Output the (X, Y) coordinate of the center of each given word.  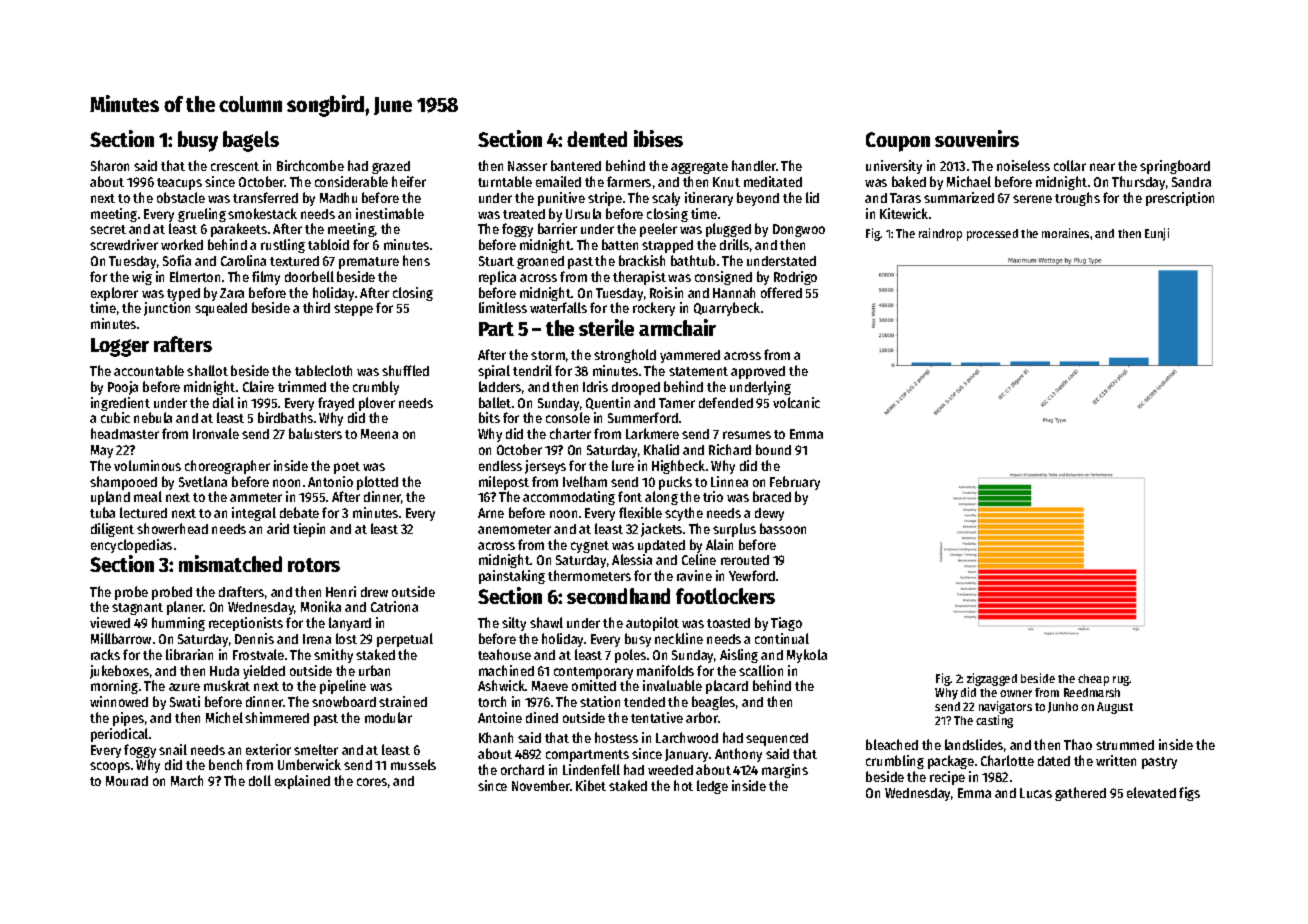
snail (173, 749)
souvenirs (977, 138)
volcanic (796, 402)
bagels (251, 141)
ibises (658, 138)
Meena (379, 434)
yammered (690, 356)
